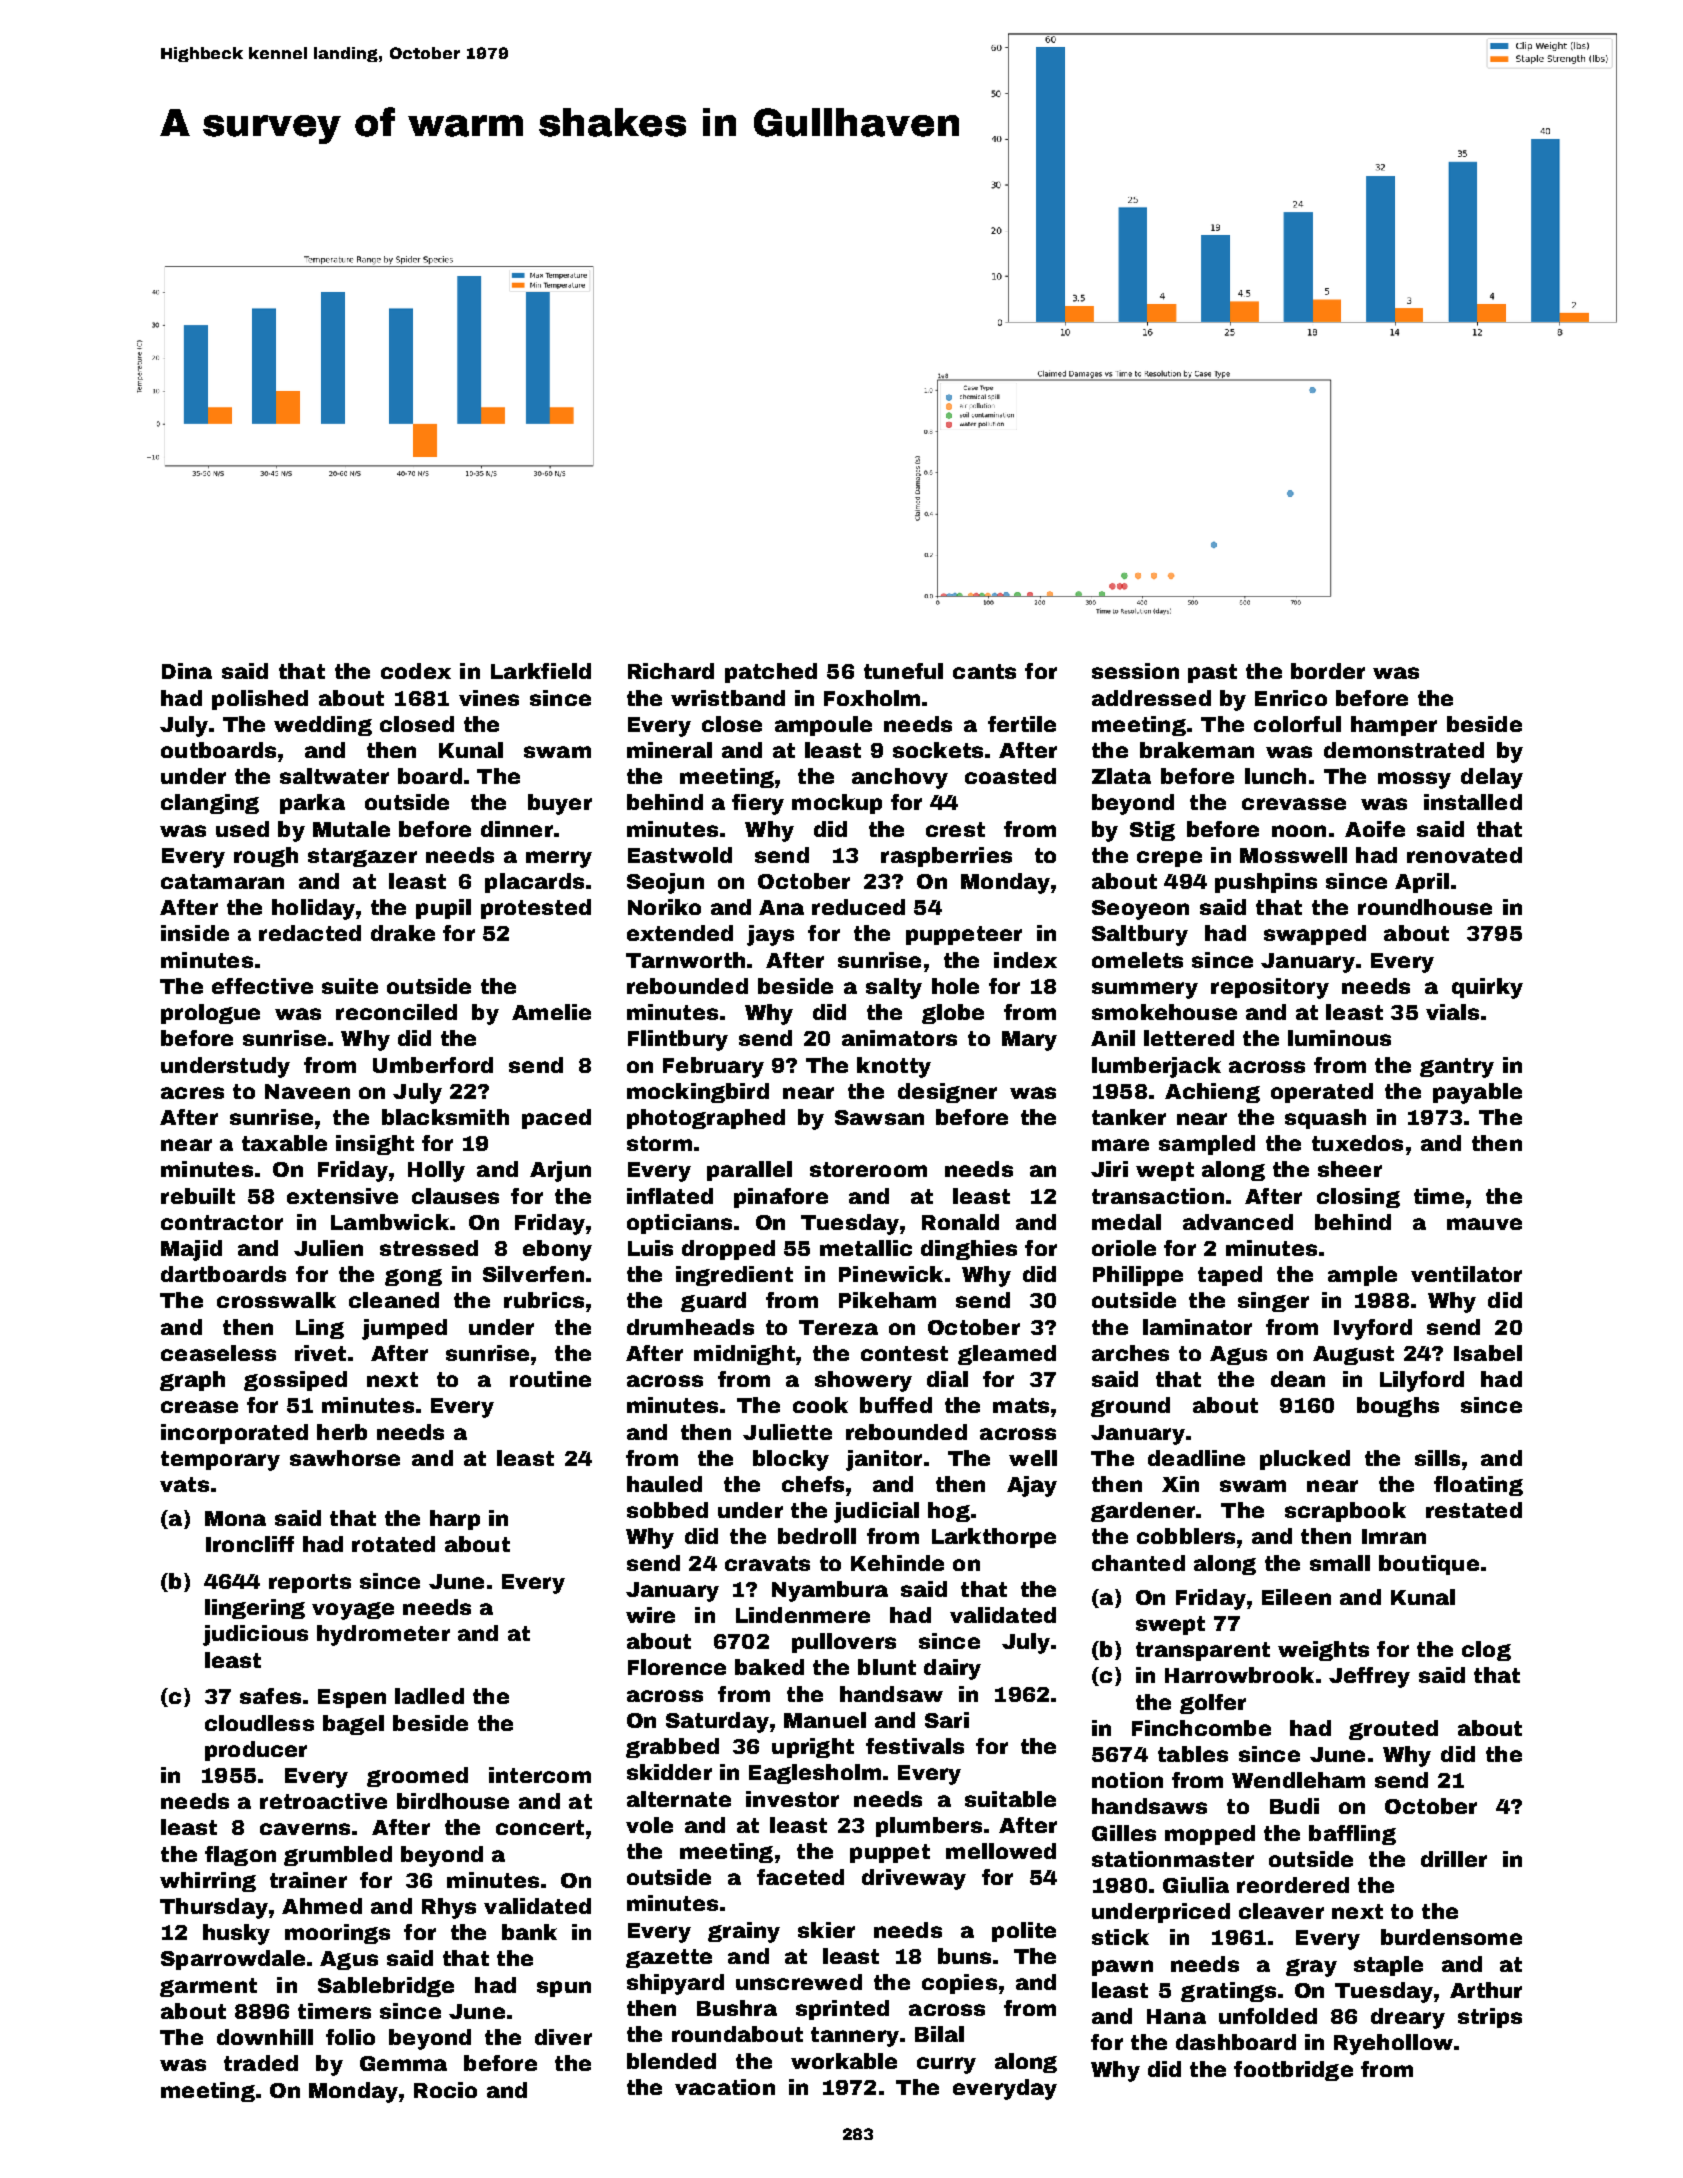  What do you see at coordinates (960, 1222) in the screenshot?
I see `Ronald` at bounding box center [960, 1222].
